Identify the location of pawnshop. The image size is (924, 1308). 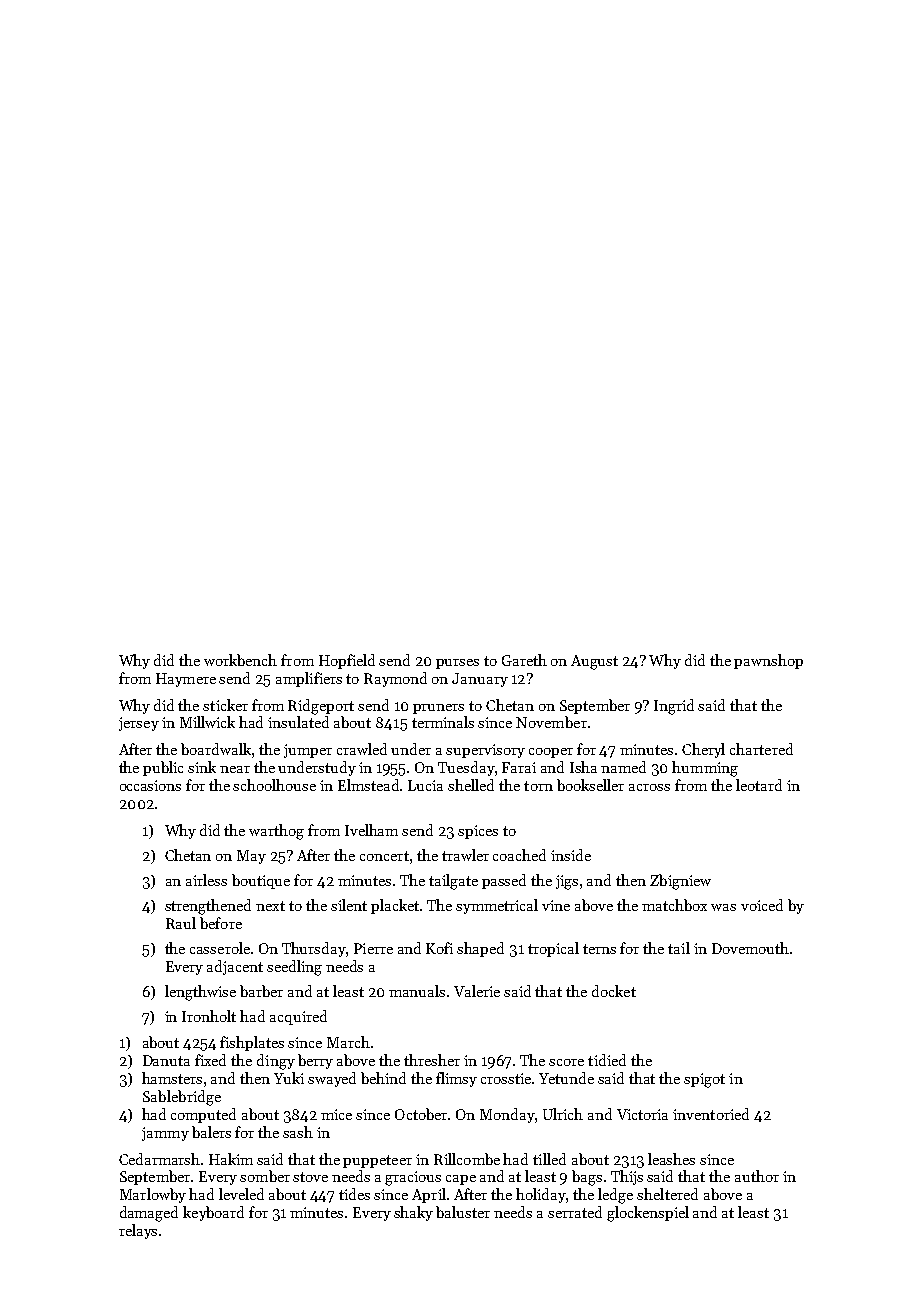
(768, 661).
